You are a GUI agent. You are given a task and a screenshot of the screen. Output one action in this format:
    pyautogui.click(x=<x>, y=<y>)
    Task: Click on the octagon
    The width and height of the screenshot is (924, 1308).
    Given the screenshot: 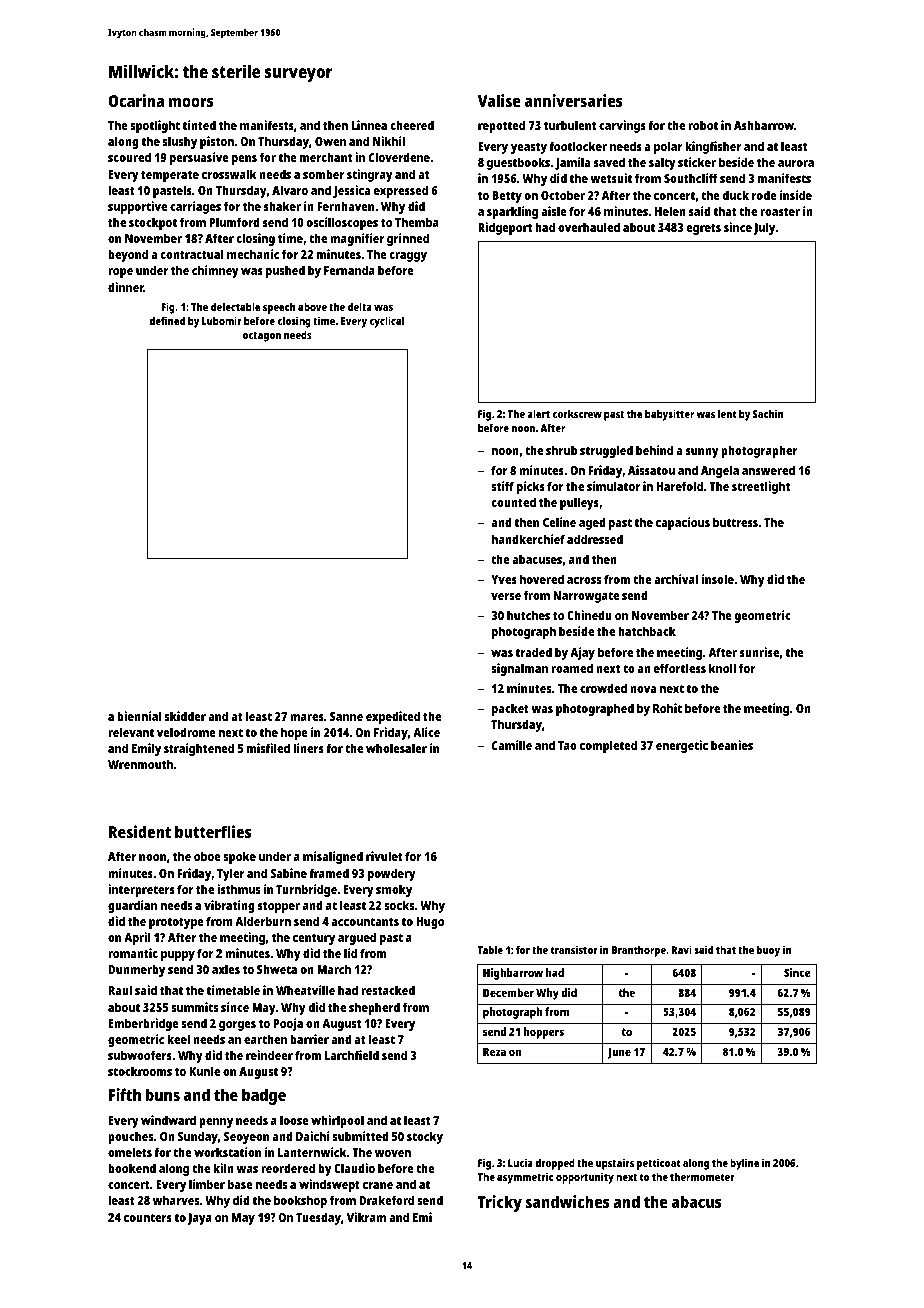 What is the action you would take?
    pyautogui.click(x=261, y=337)
